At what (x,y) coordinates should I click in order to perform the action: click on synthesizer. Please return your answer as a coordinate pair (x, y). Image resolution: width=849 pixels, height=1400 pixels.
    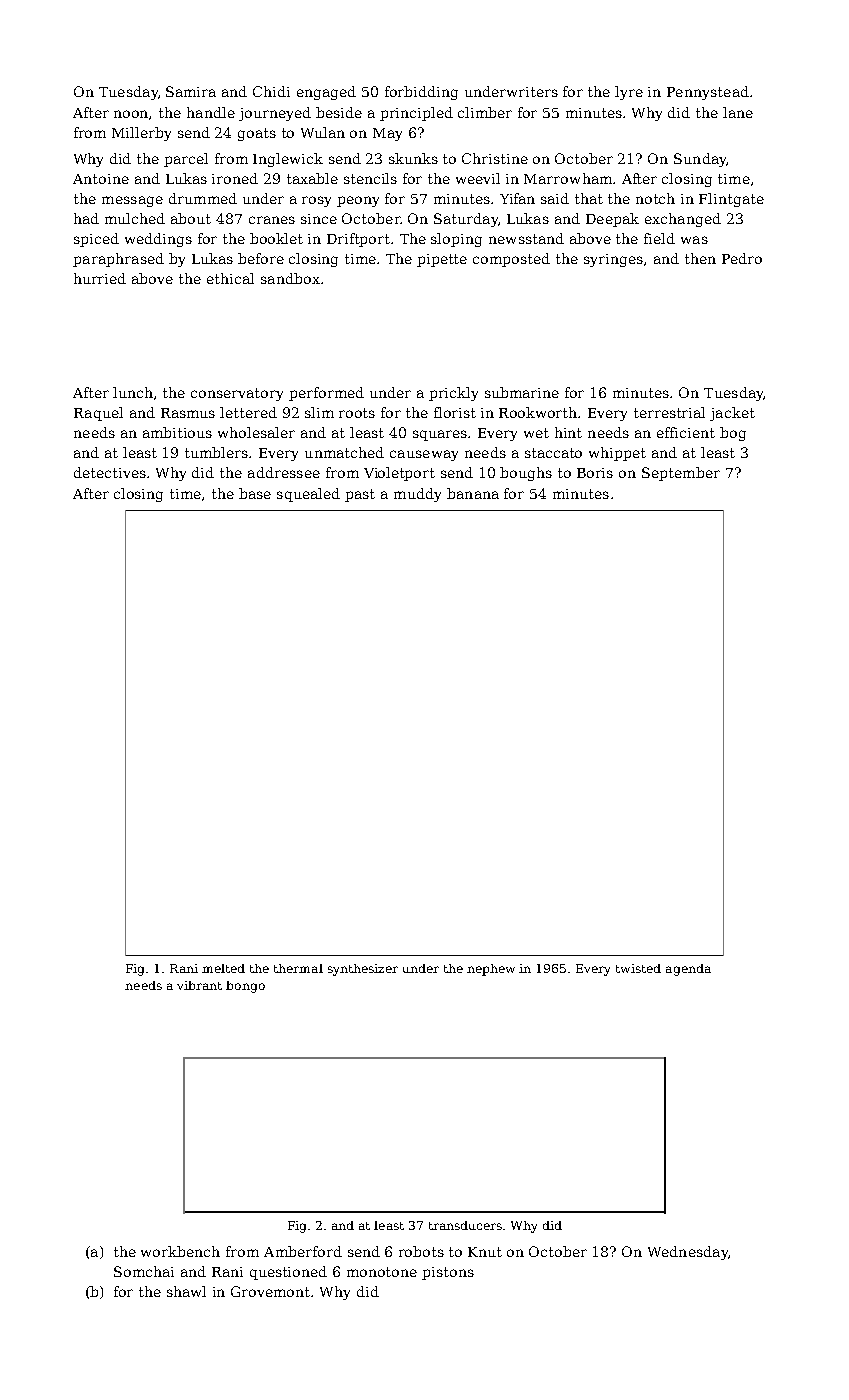
    Looking at the image, I should click on (363, 970).
